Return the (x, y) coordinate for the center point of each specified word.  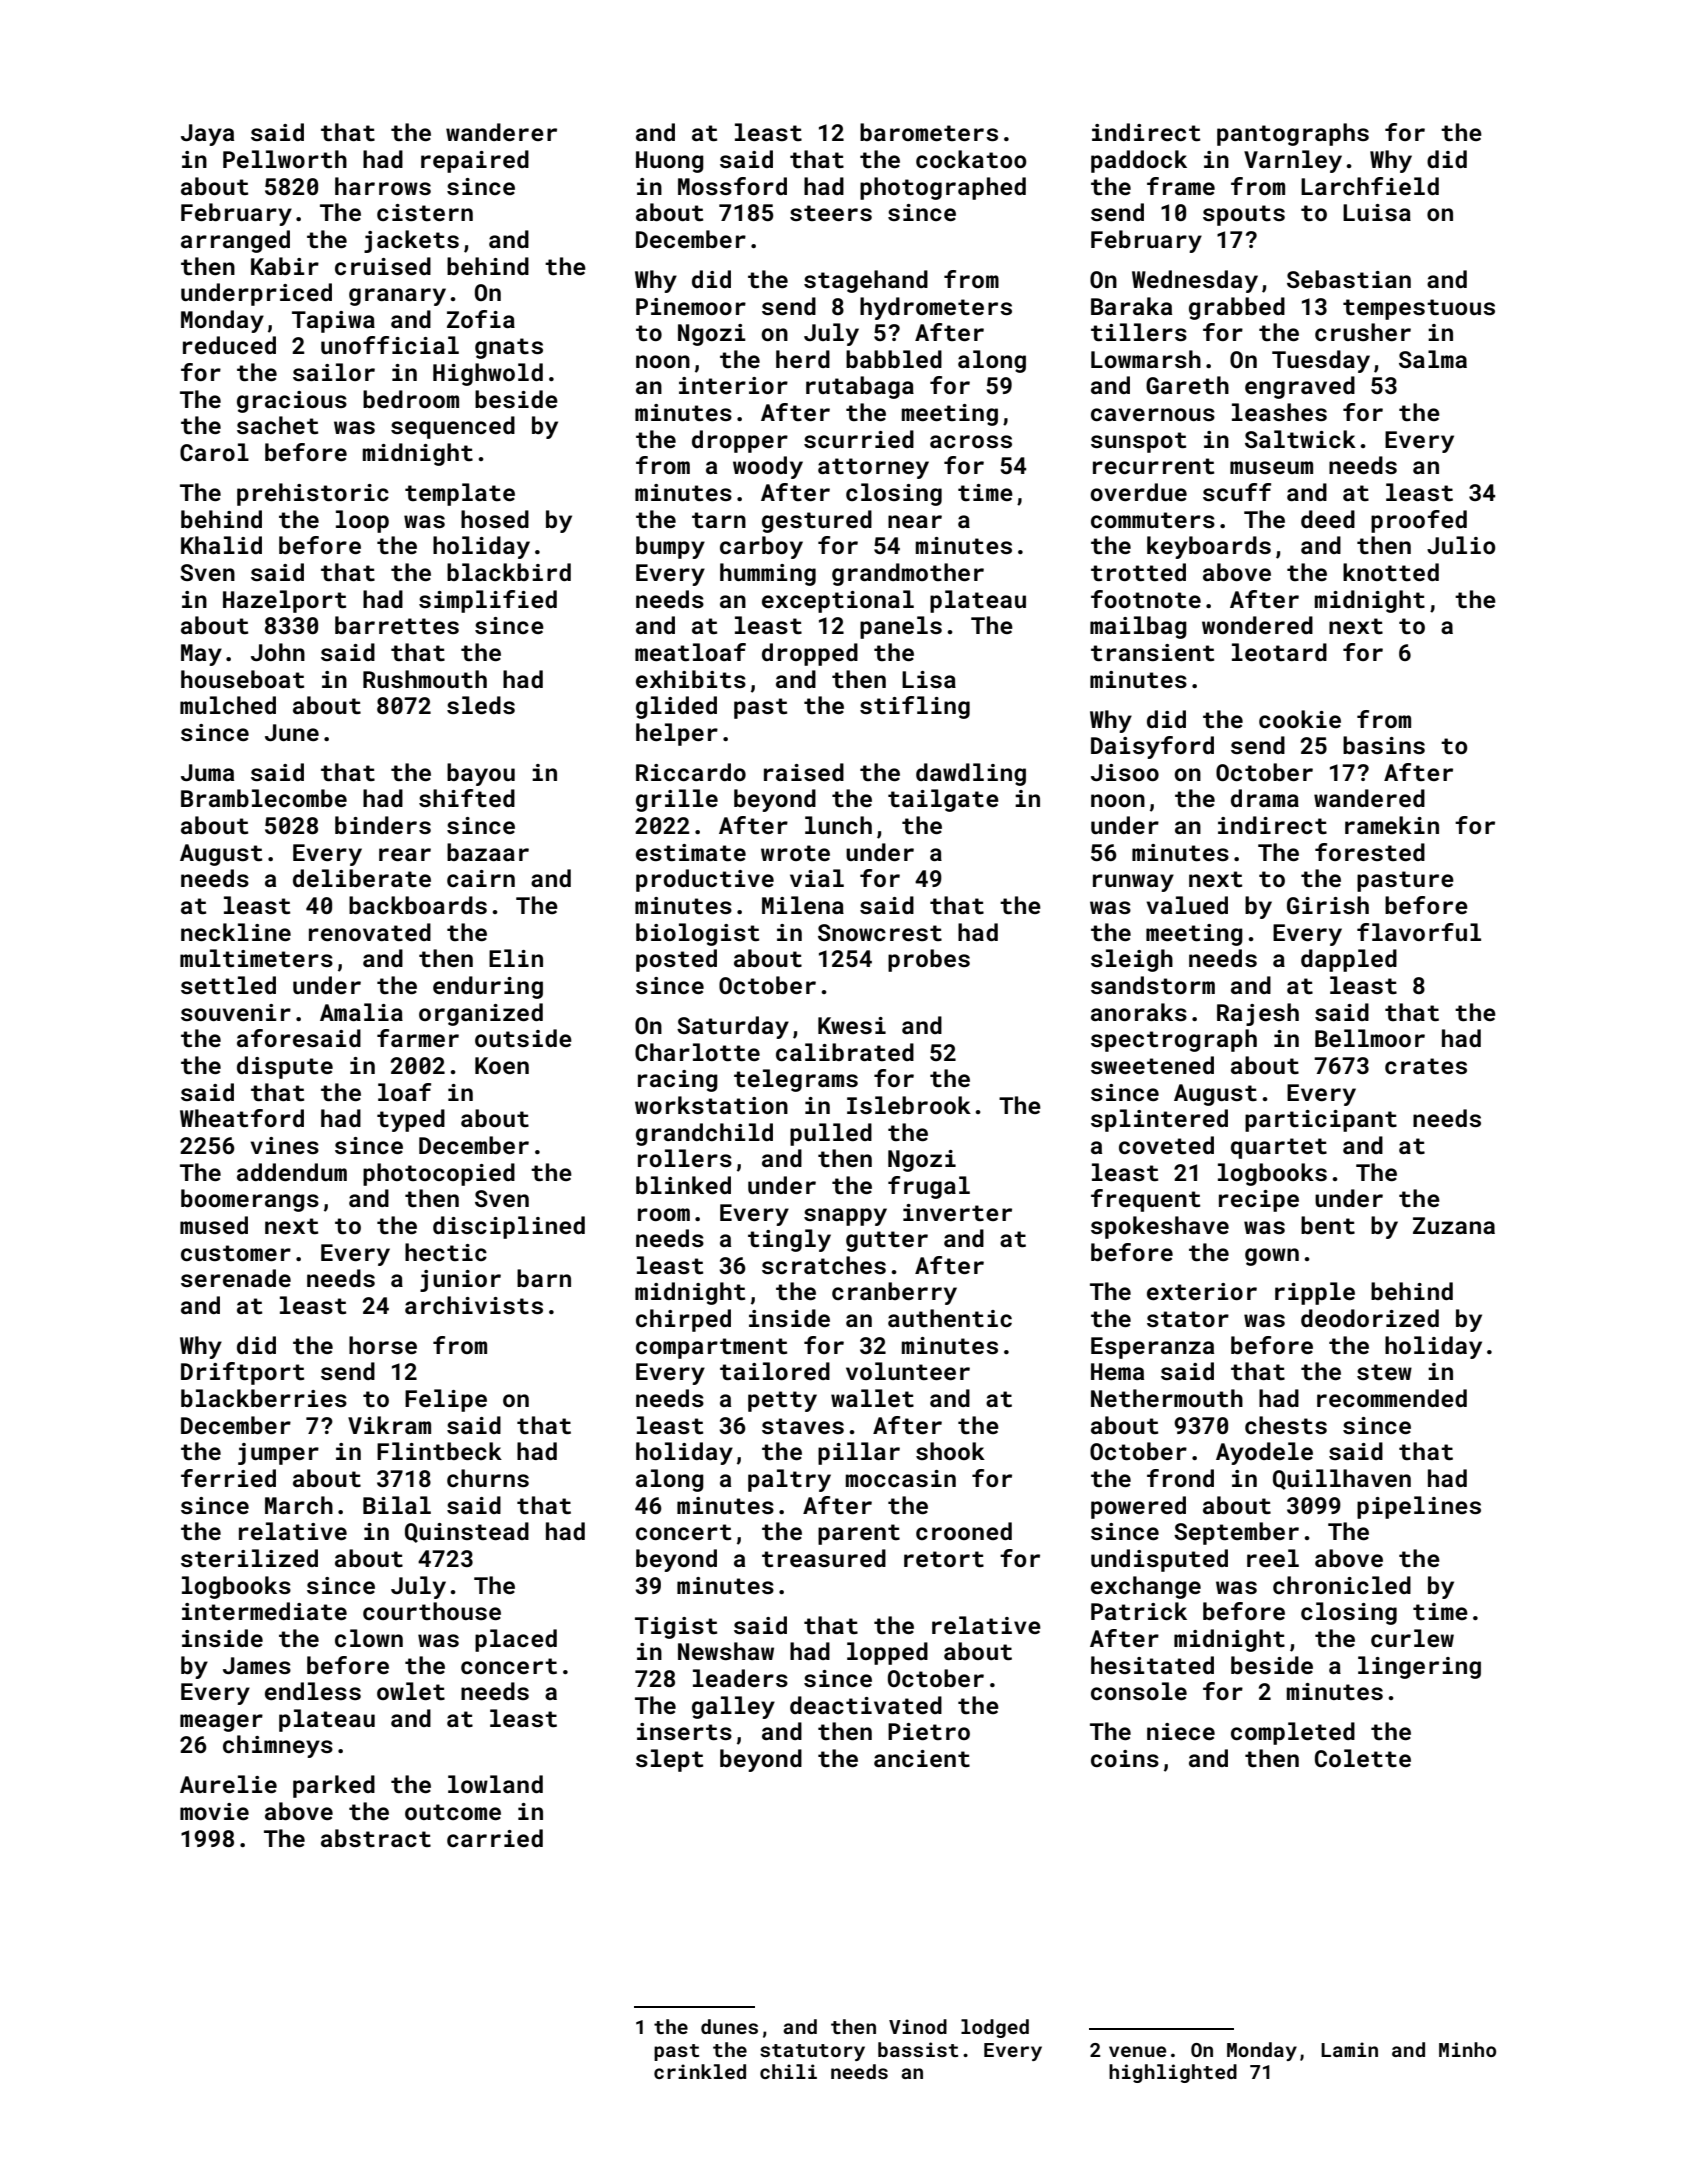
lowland (495, 1784)
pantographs (1293, 134)
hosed (495, 519)
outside (523, 1038)
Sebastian (1349, 279)
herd (803, 359)
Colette (1363, 1758)
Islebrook (909, 1105)
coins (1125, 1758)
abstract (376, 1838)
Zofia (481, 319)
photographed (943, 188)
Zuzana (1454, 1225)
